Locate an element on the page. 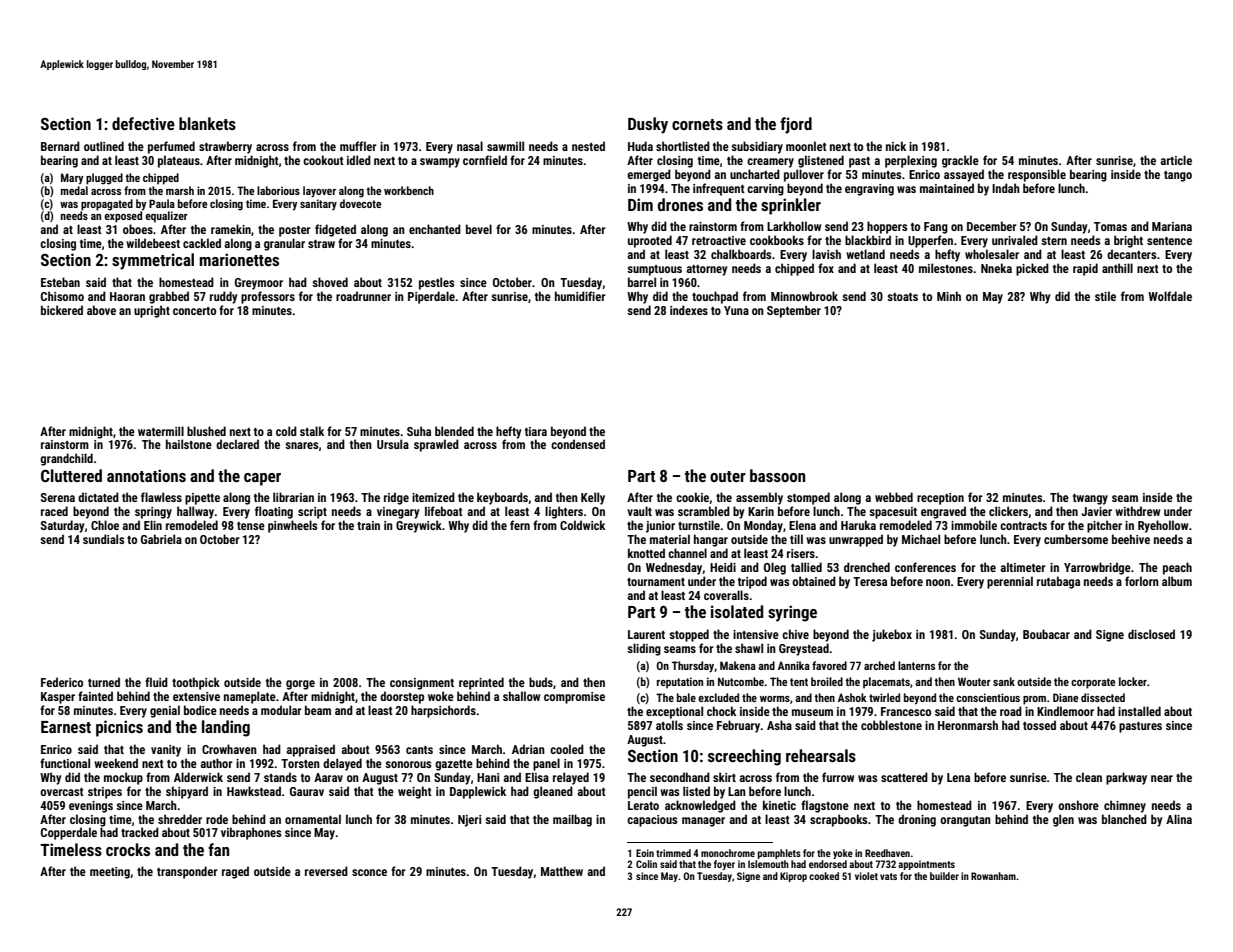 The image size is (1233, 952). cookout is located at coordinates (323, 160).
